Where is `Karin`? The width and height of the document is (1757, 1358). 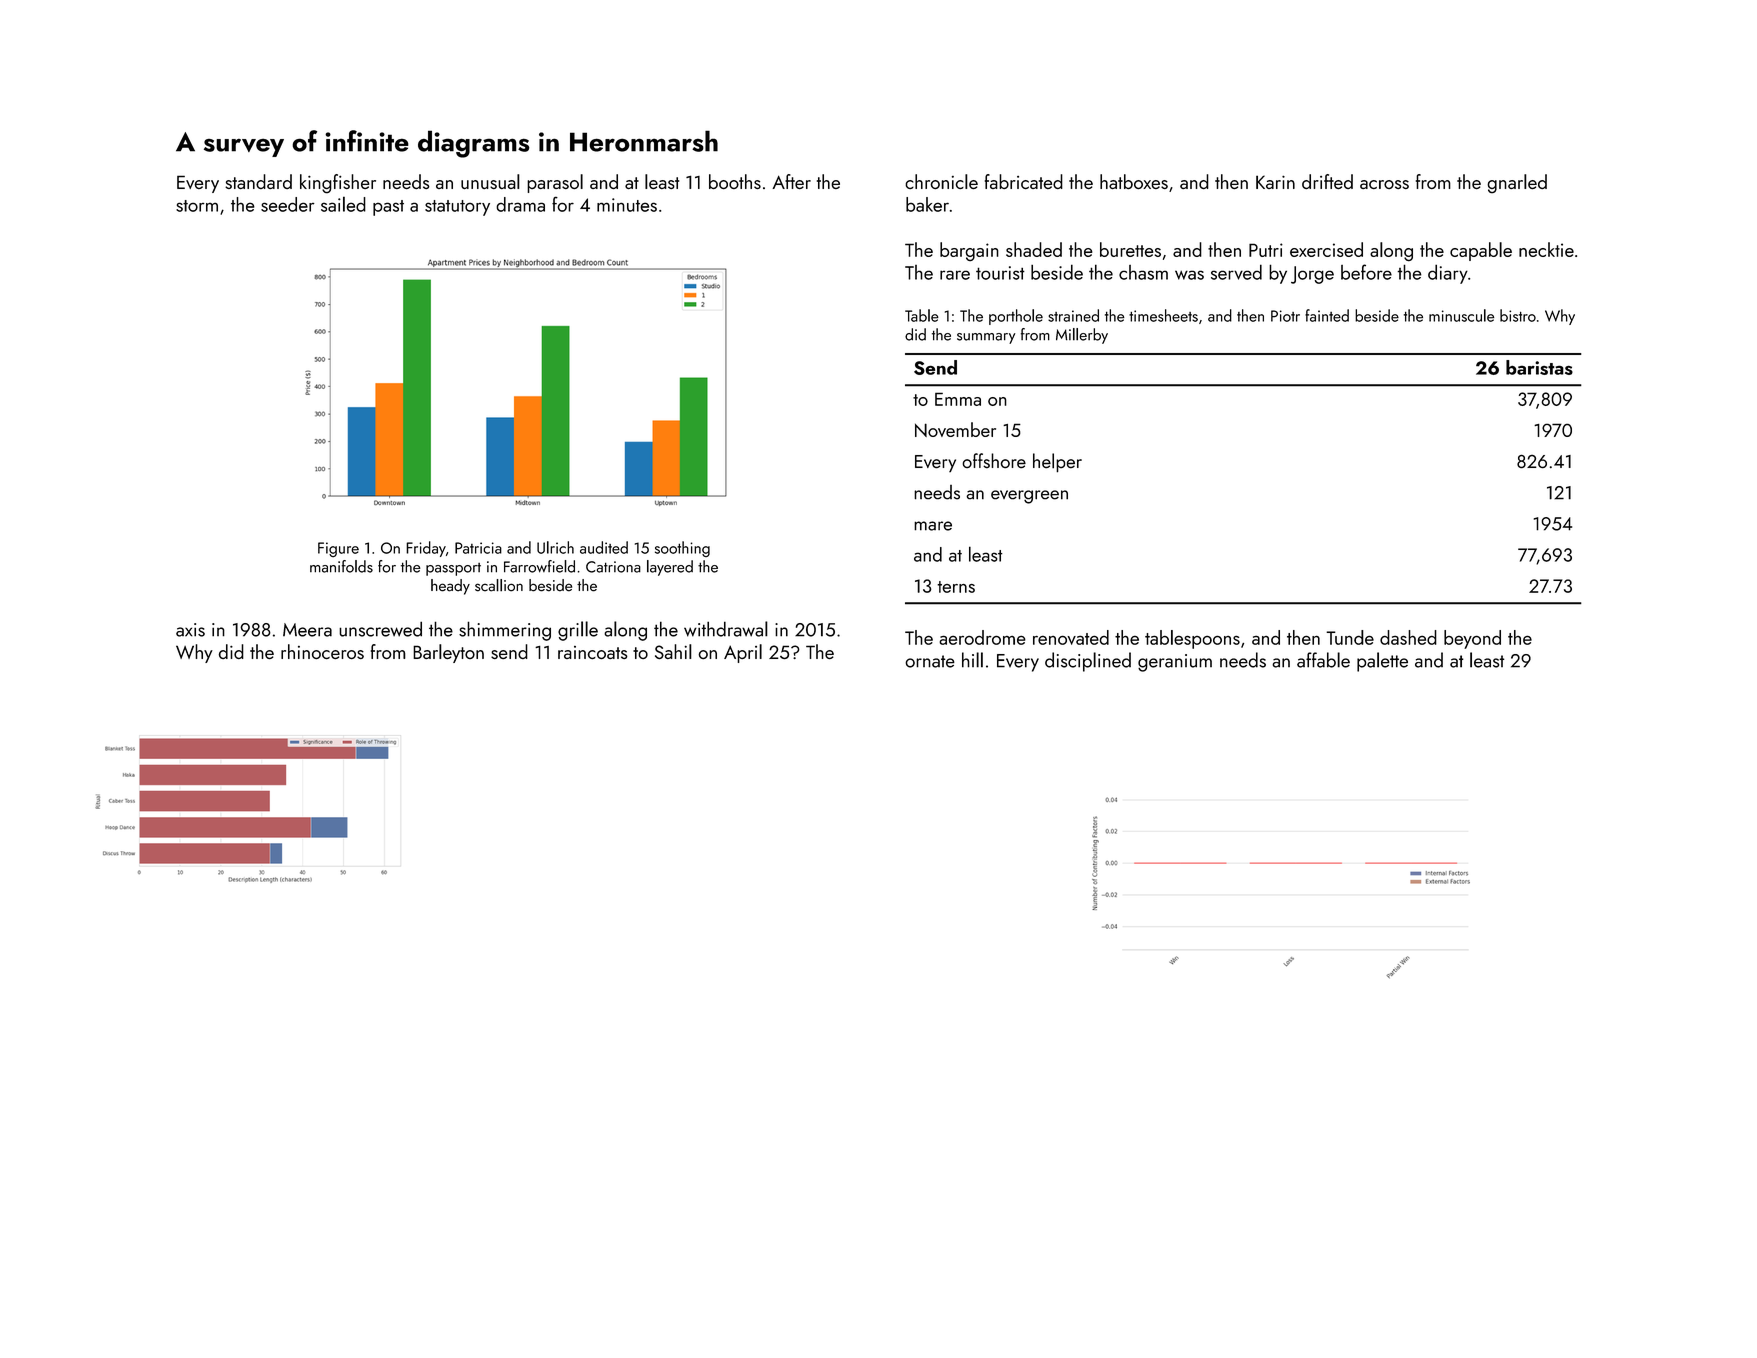 Karin is located at coordinates (1275, 182).
